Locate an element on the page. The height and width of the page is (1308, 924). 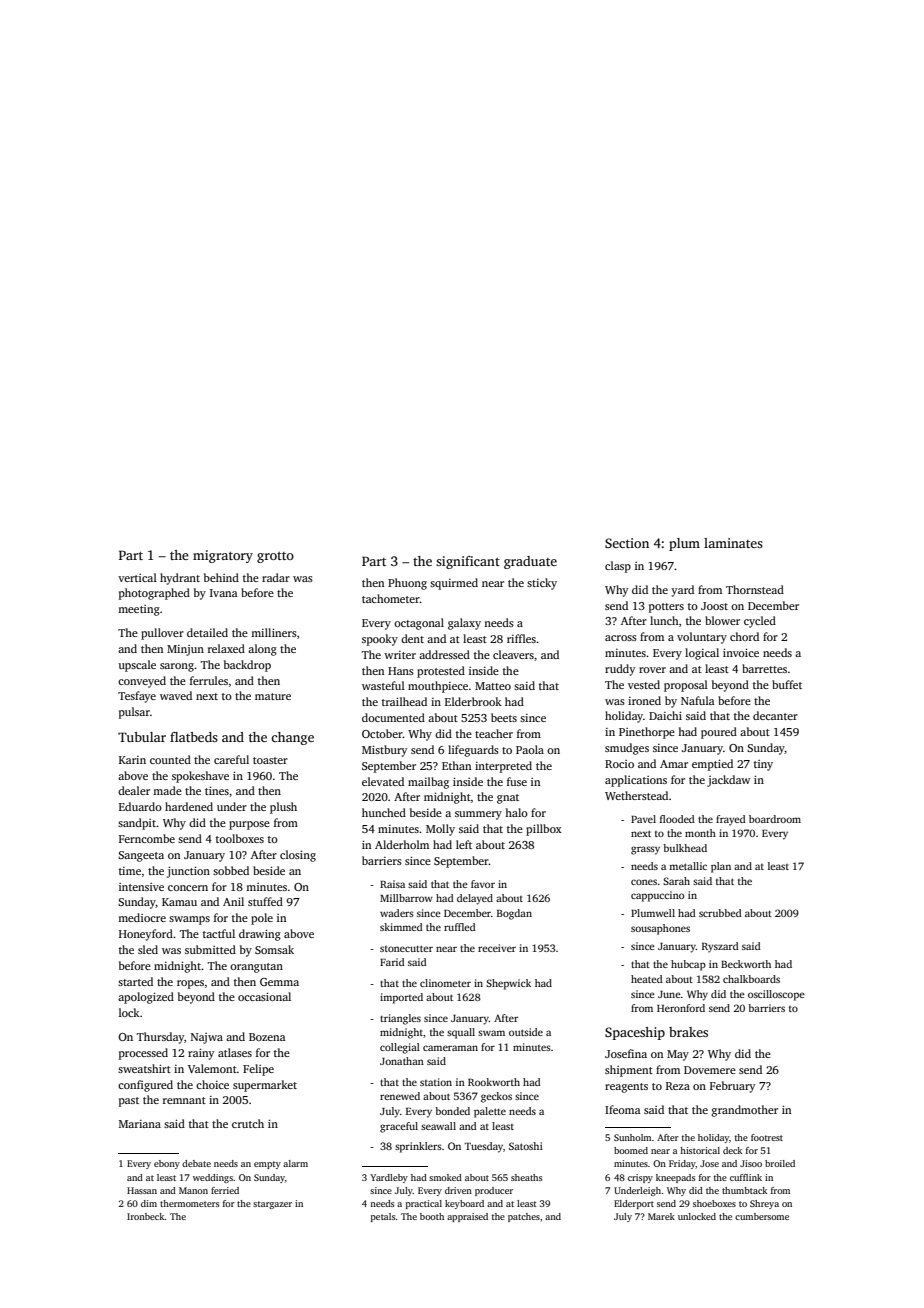
booth is located at coordinates (432, 1216).
